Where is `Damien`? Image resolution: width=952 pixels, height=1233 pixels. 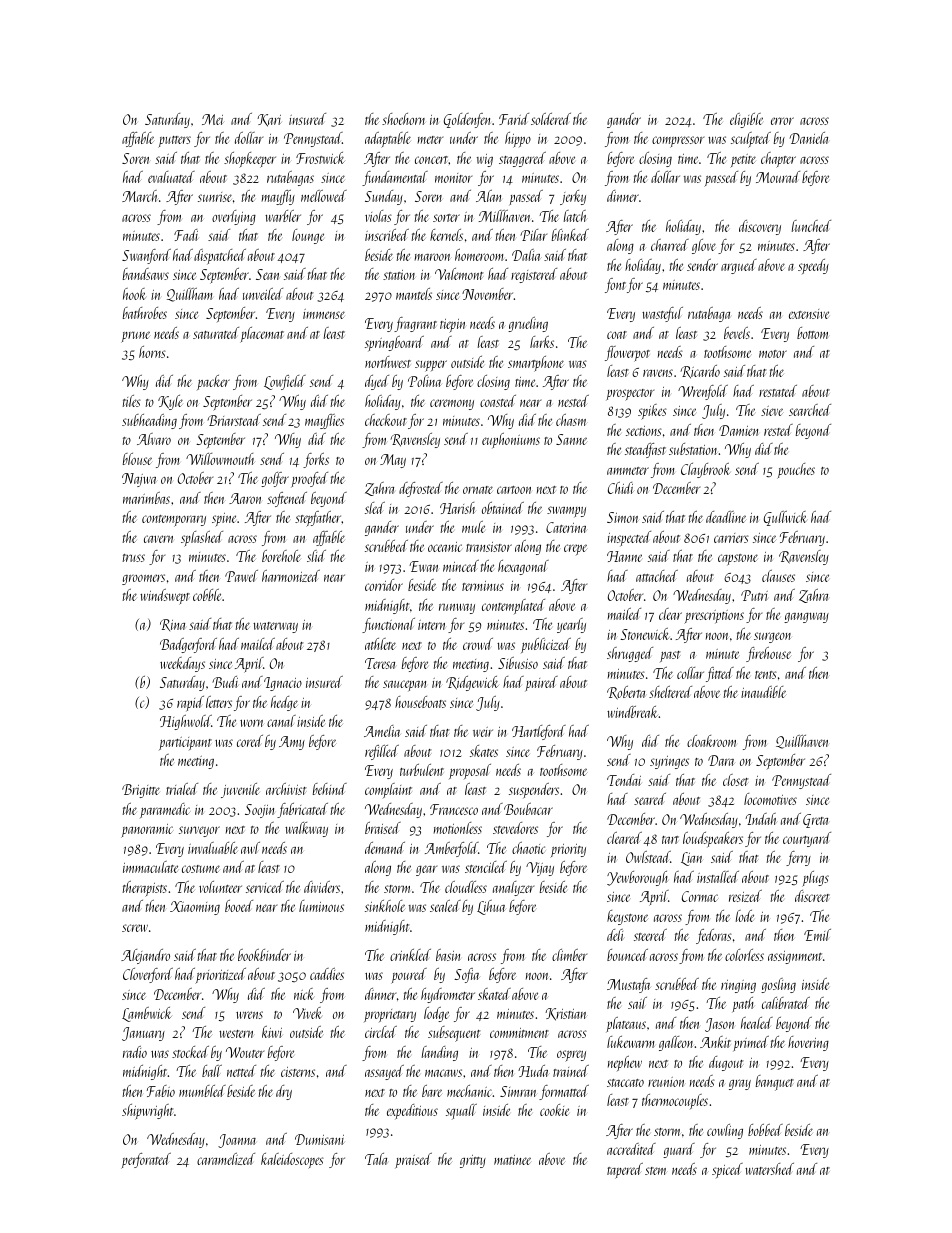 Damien is located at coordinates (738, 430).
